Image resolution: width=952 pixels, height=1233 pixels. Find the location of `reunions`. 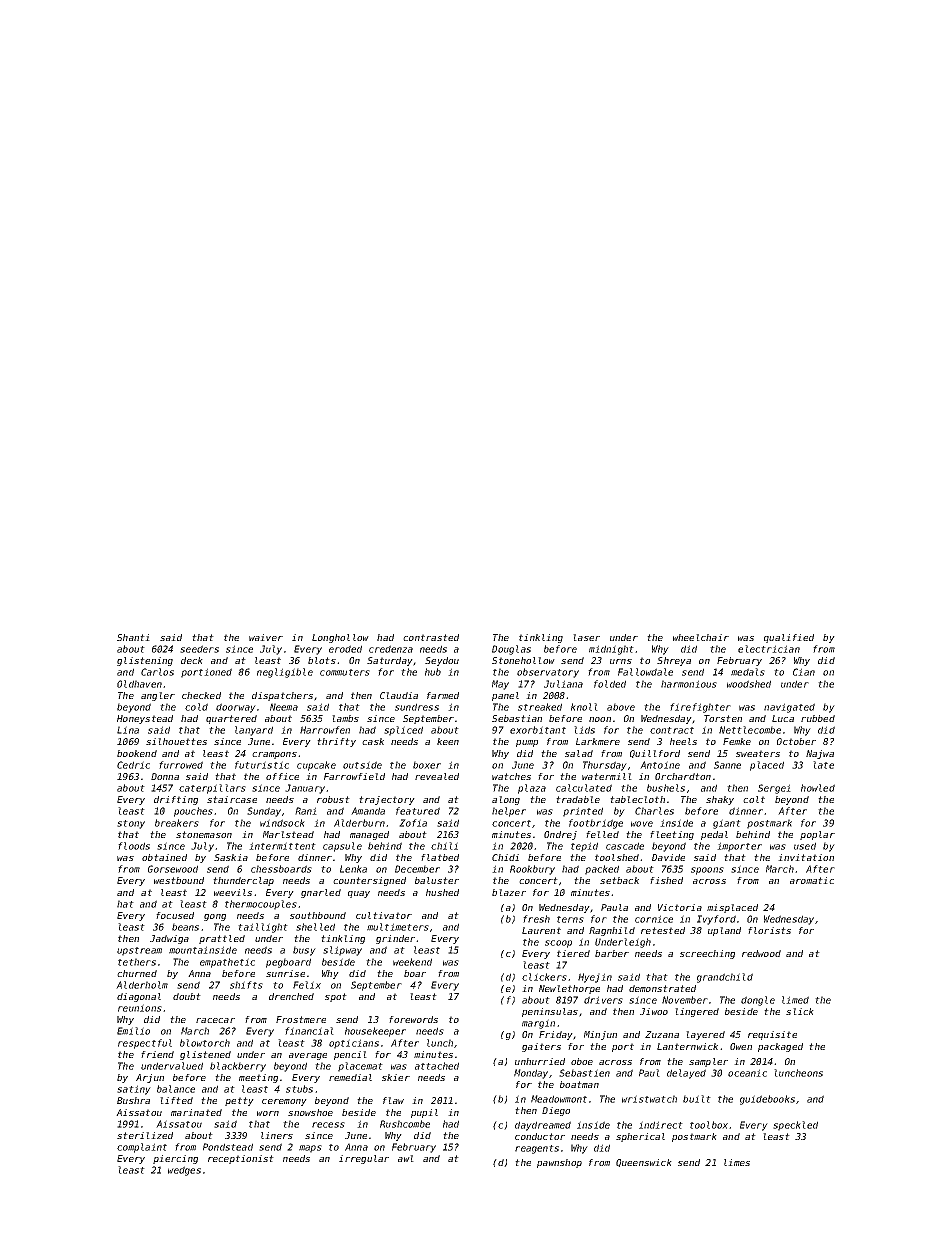

reunions is located at coordinates (140, 1008).
